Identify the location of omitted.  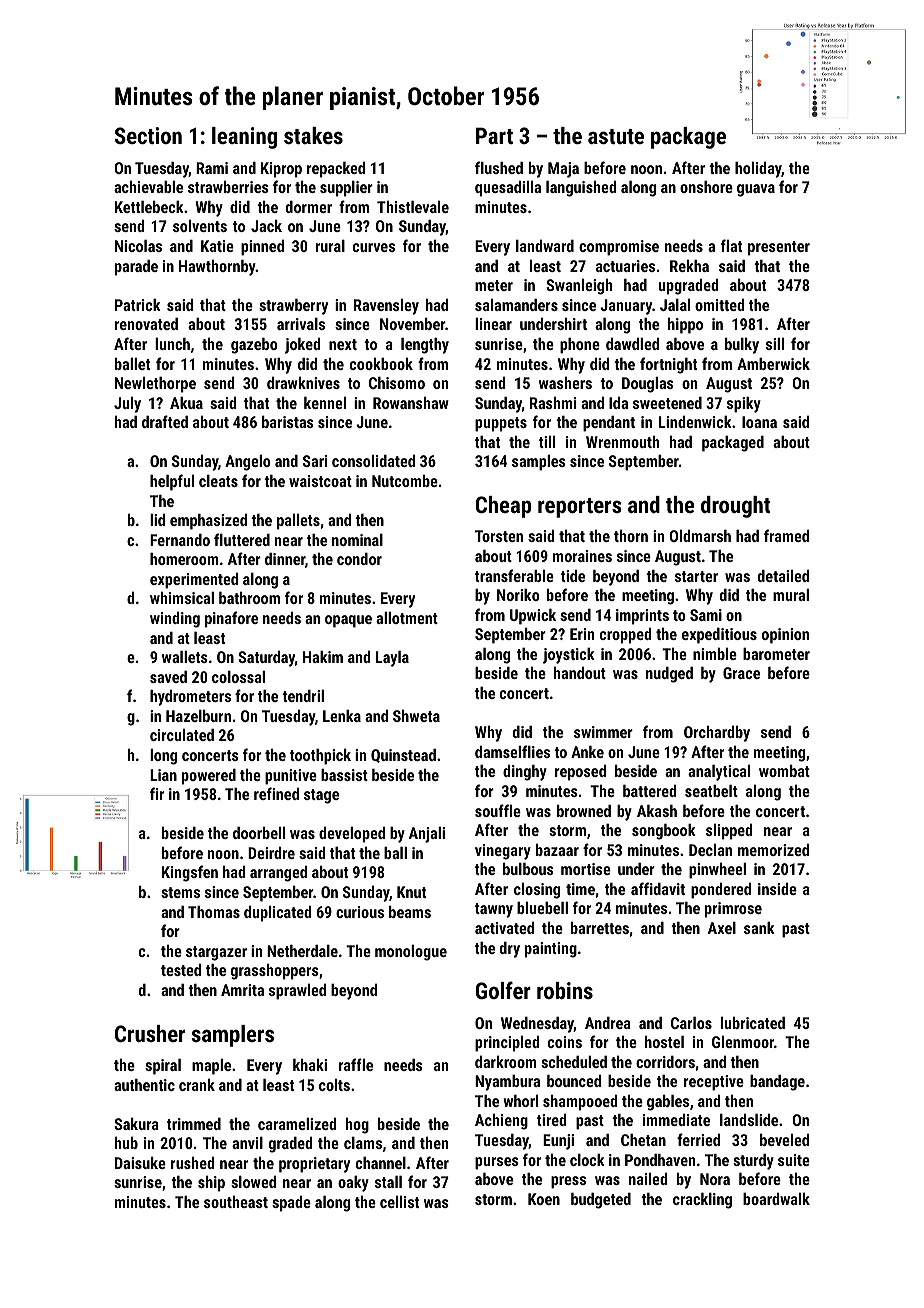
(719, 305).
